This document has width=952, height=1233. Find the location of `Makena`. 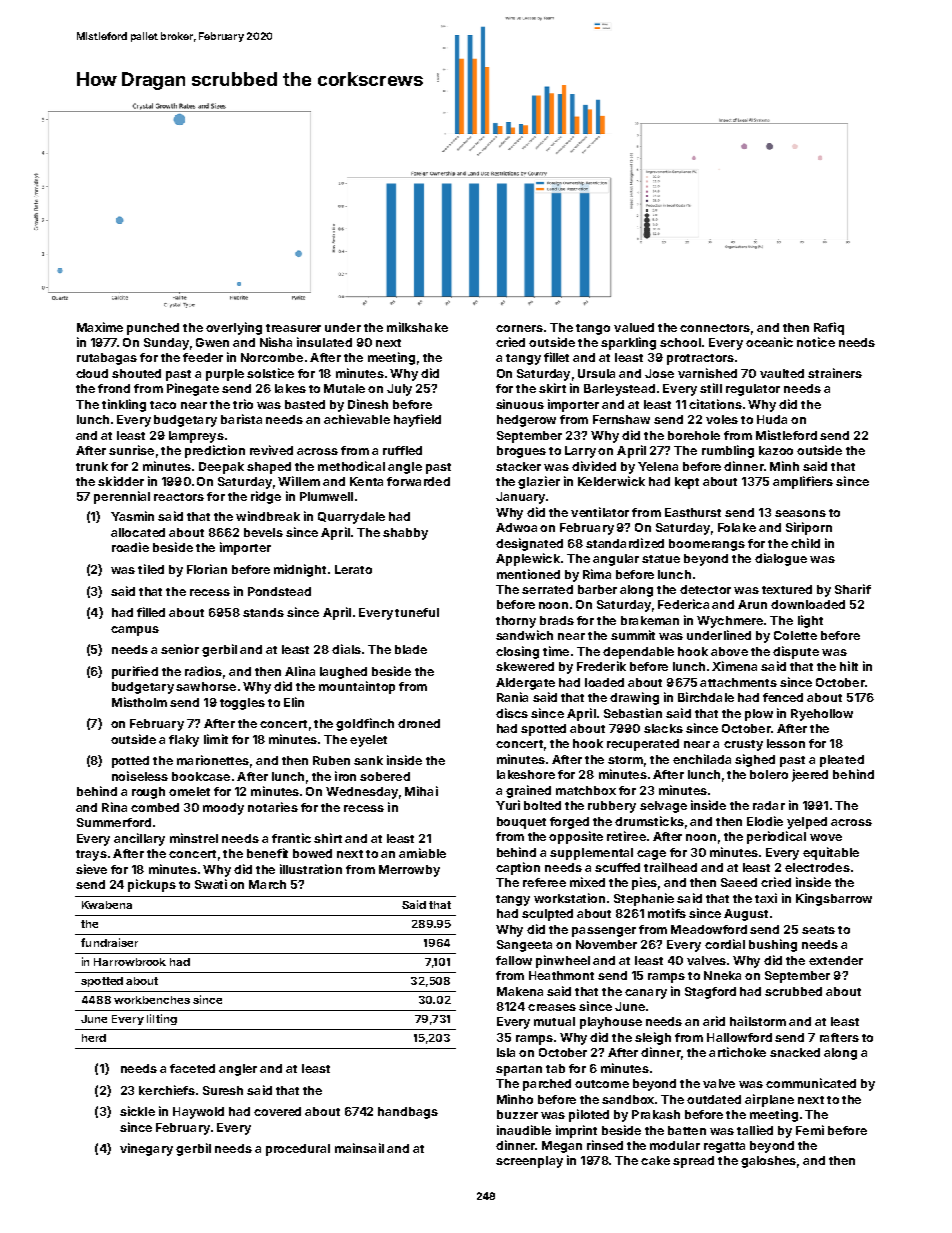

Makena is located at coordinates (520, 991).
